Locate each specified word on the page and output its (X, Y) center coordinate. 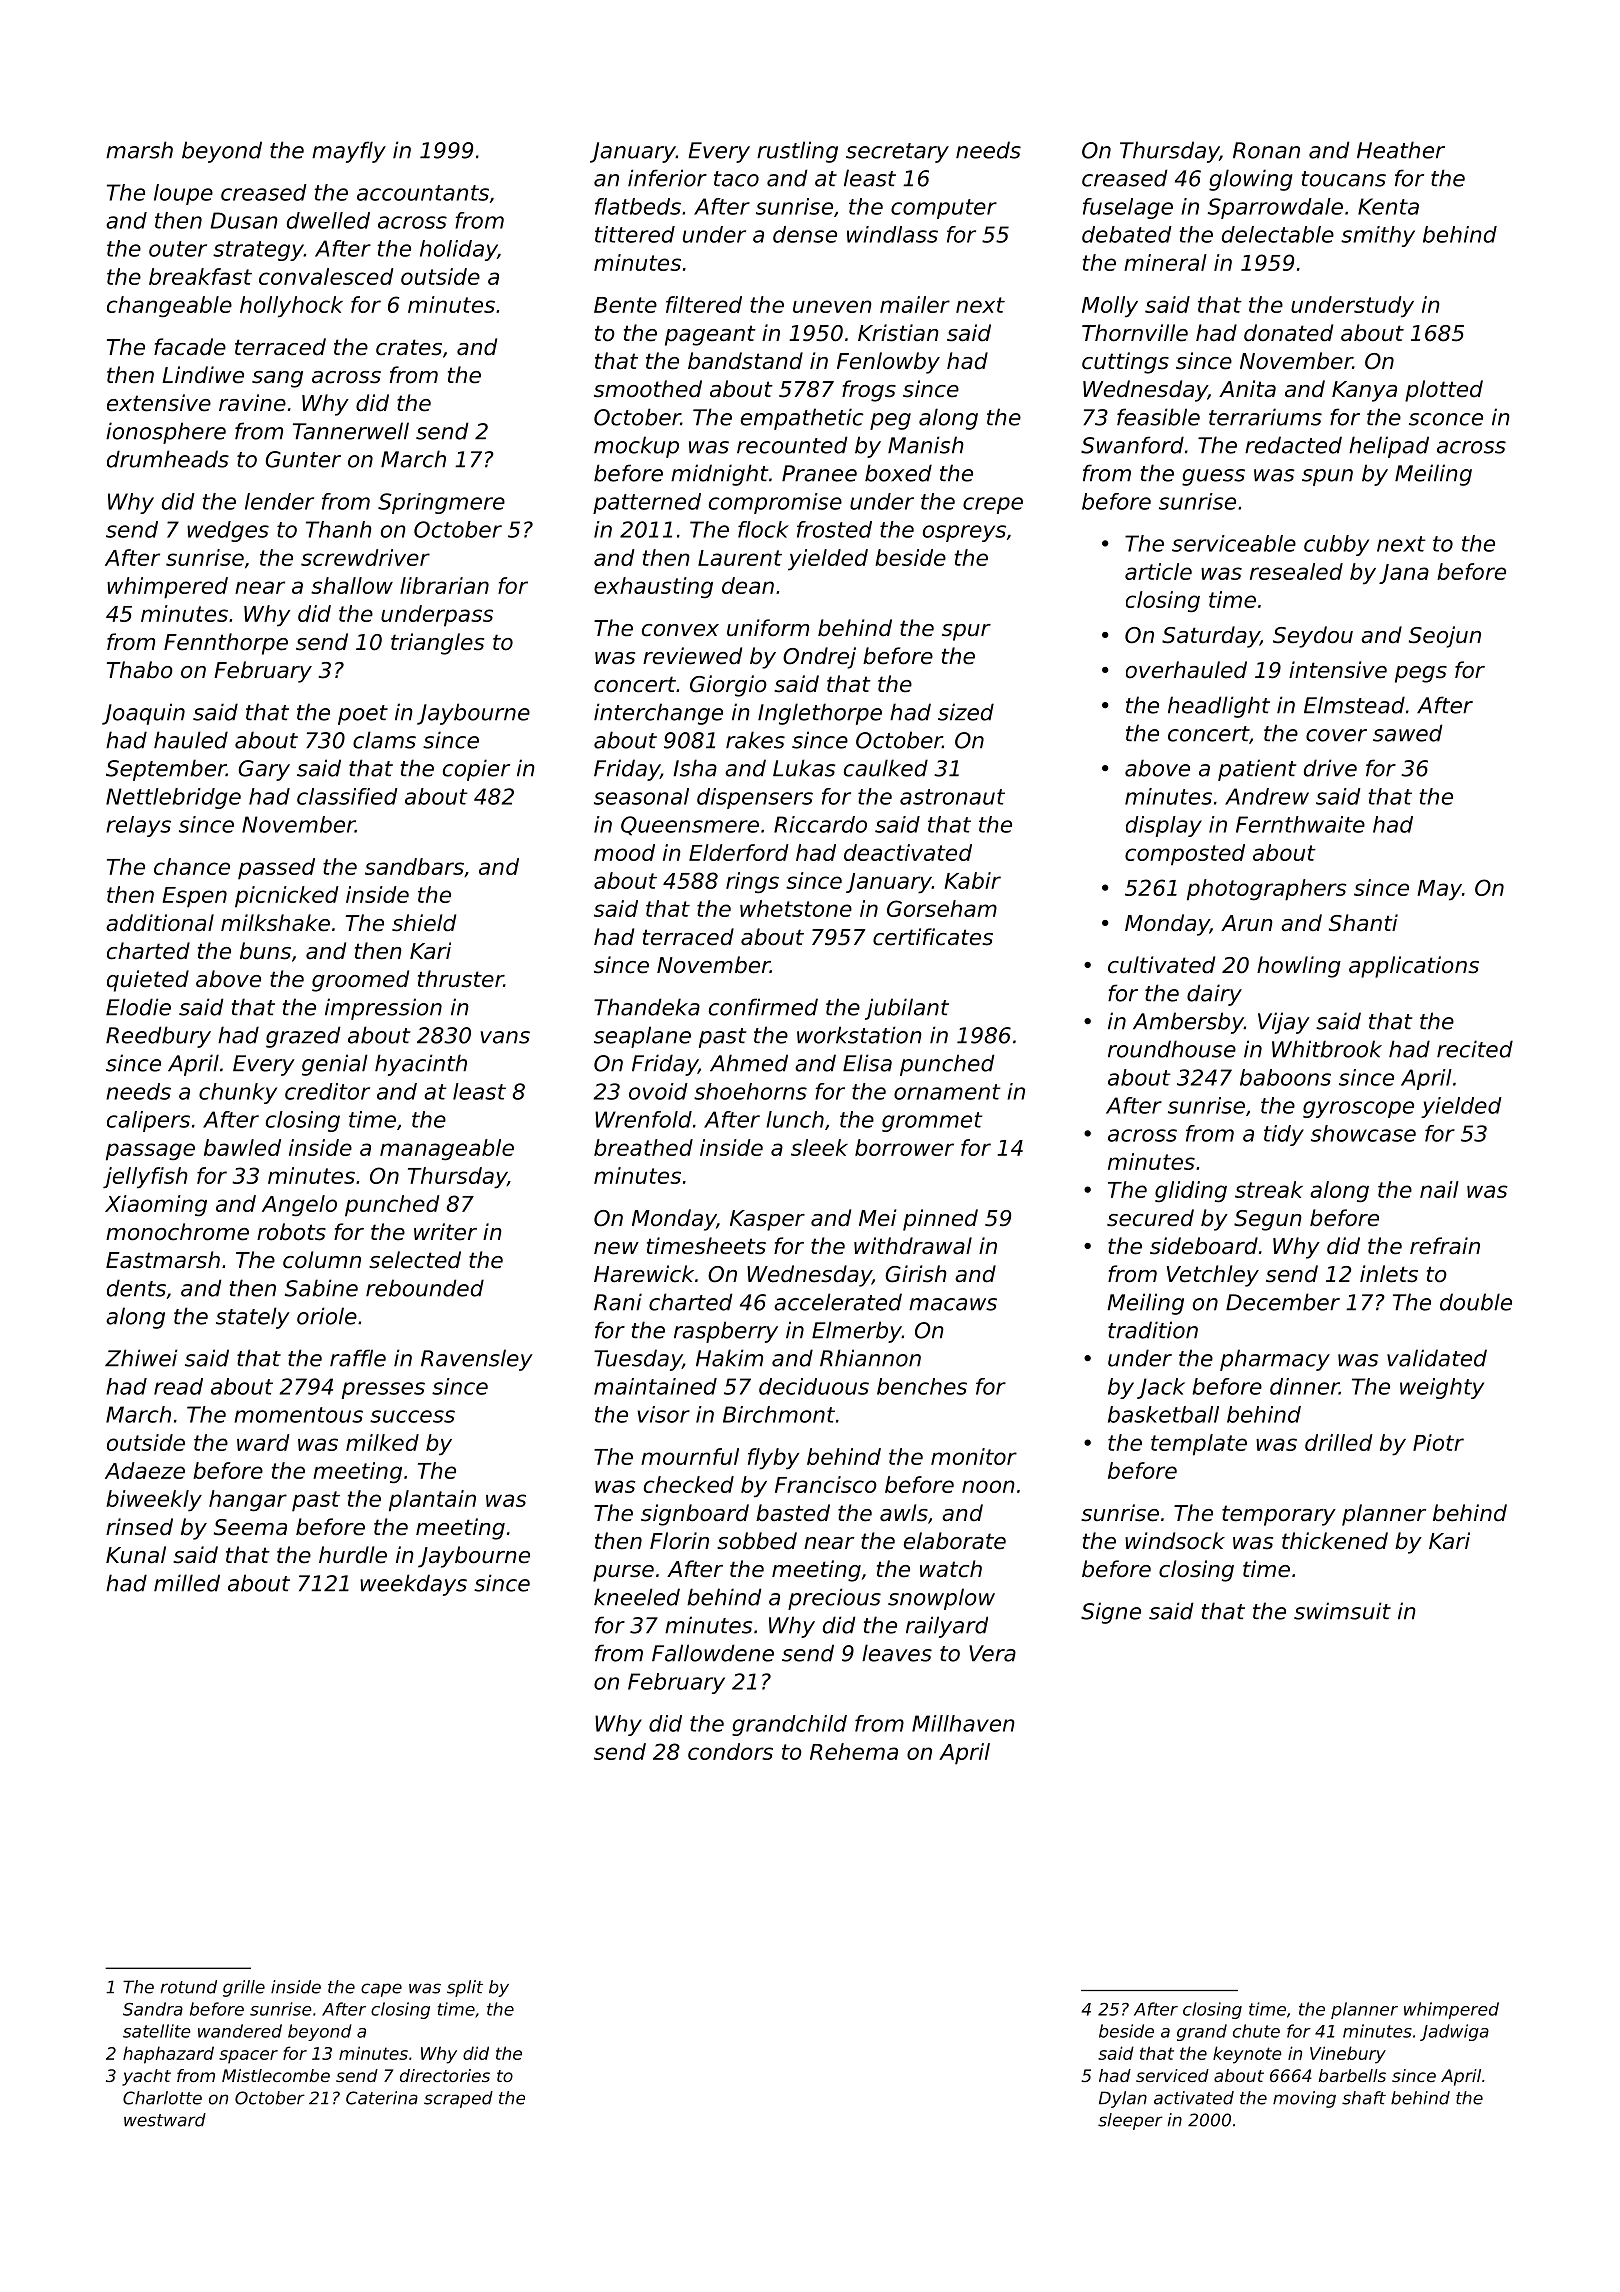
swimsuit (1342, 1611)
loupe (183, 194)
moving (1304, 2099)
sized (966, 712)
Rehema (854, 1751)
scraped (458, 2099)
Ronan (1266, 150)
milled (187, 1583)
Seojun (1445, 637)
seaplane (642, 1037)
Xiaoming (156, 1206)
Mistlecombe (276, 2075)
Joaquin (143, 714)
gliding (1191, 1192)
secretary (897, 153)
